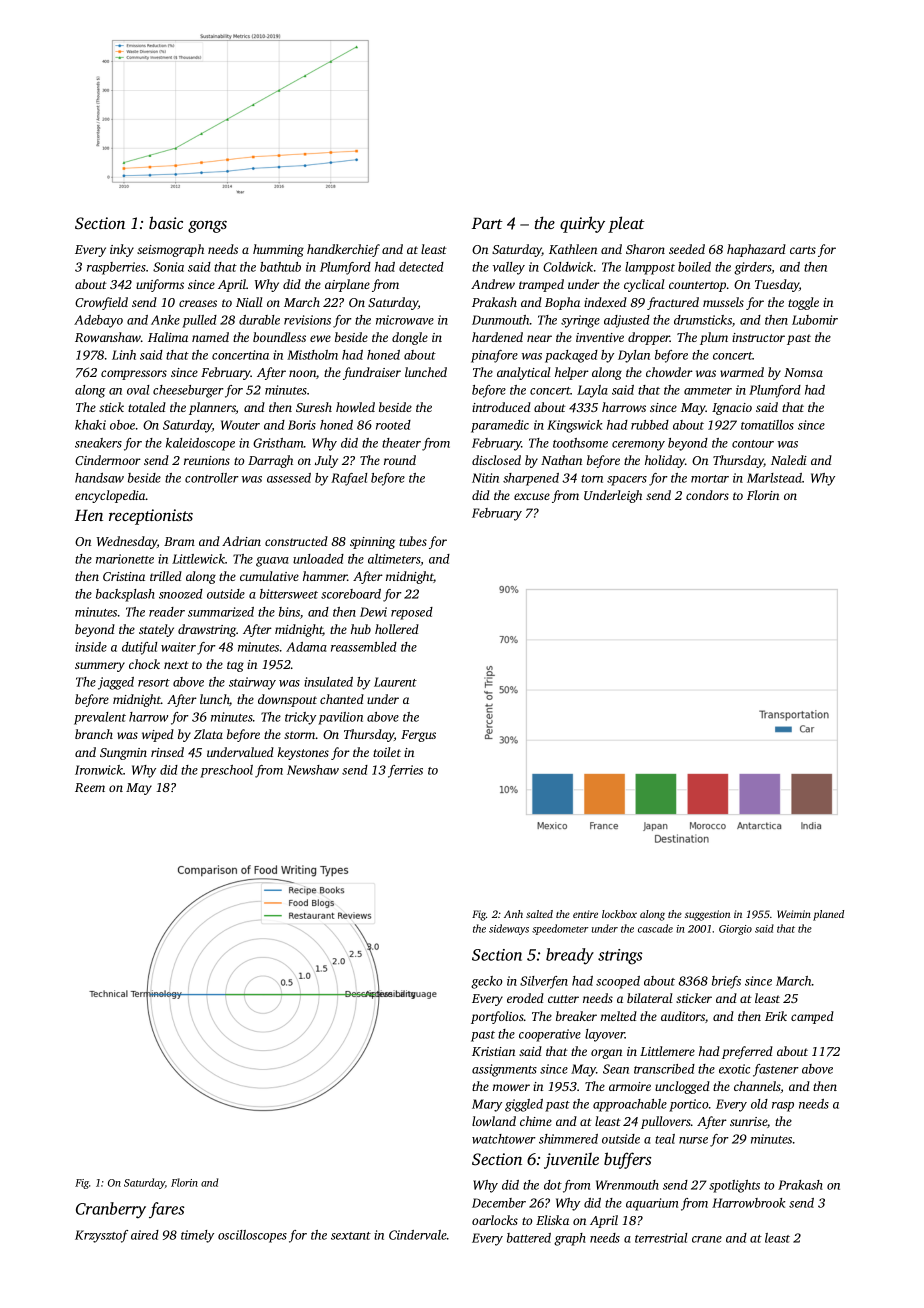 This screenshot has height=1308, width=924. I want to click on fares, so click(166, 1210).
